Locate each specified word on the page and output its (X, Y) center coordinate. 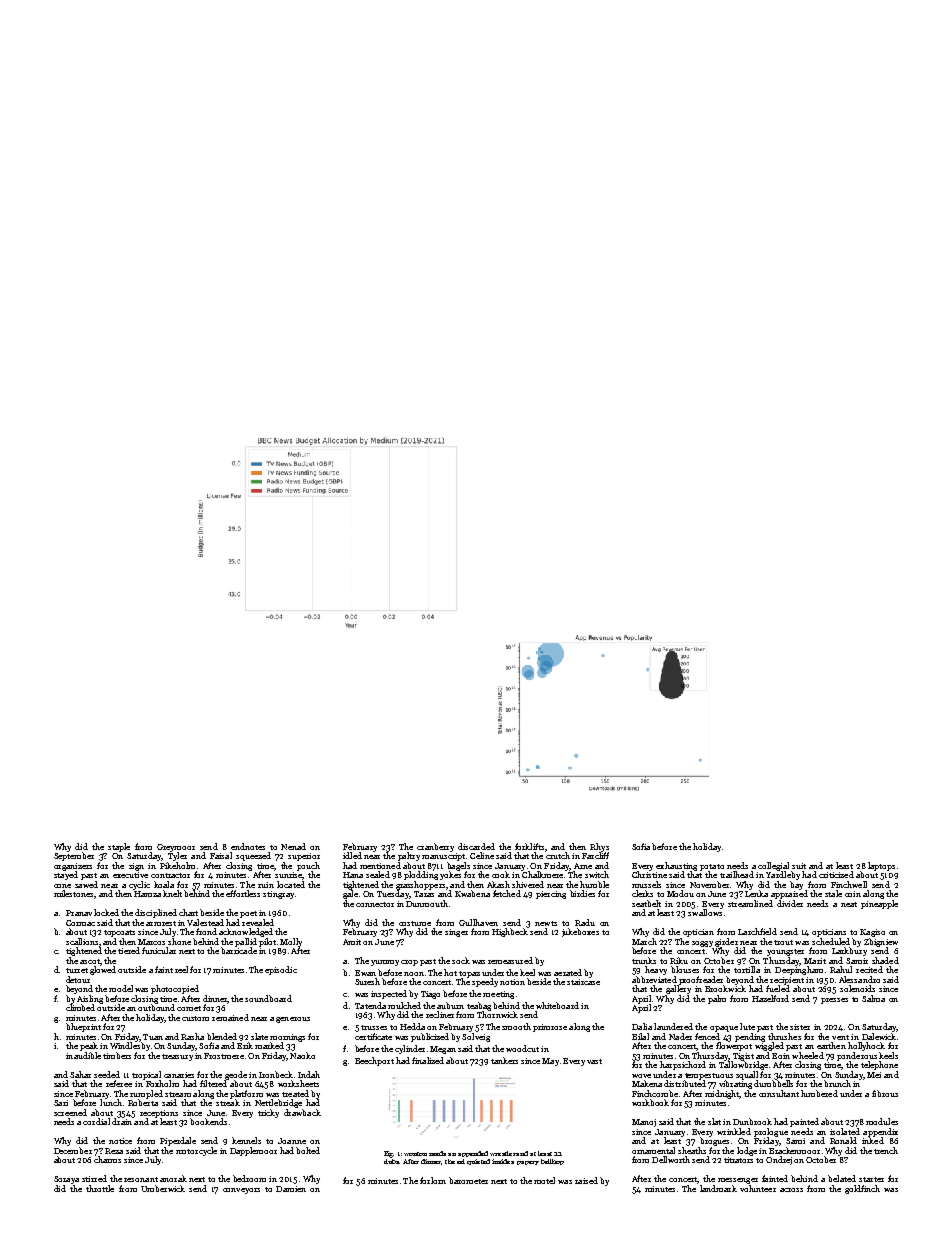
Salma (873, 998)
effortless (243, 893)
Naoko (302, 1055)
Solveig (476, 1037)
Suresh (367, 981)
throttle (100, 1188)
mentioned (380, 865)
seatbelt (646, 903)
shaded (885, 960)
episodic (281, 970)
